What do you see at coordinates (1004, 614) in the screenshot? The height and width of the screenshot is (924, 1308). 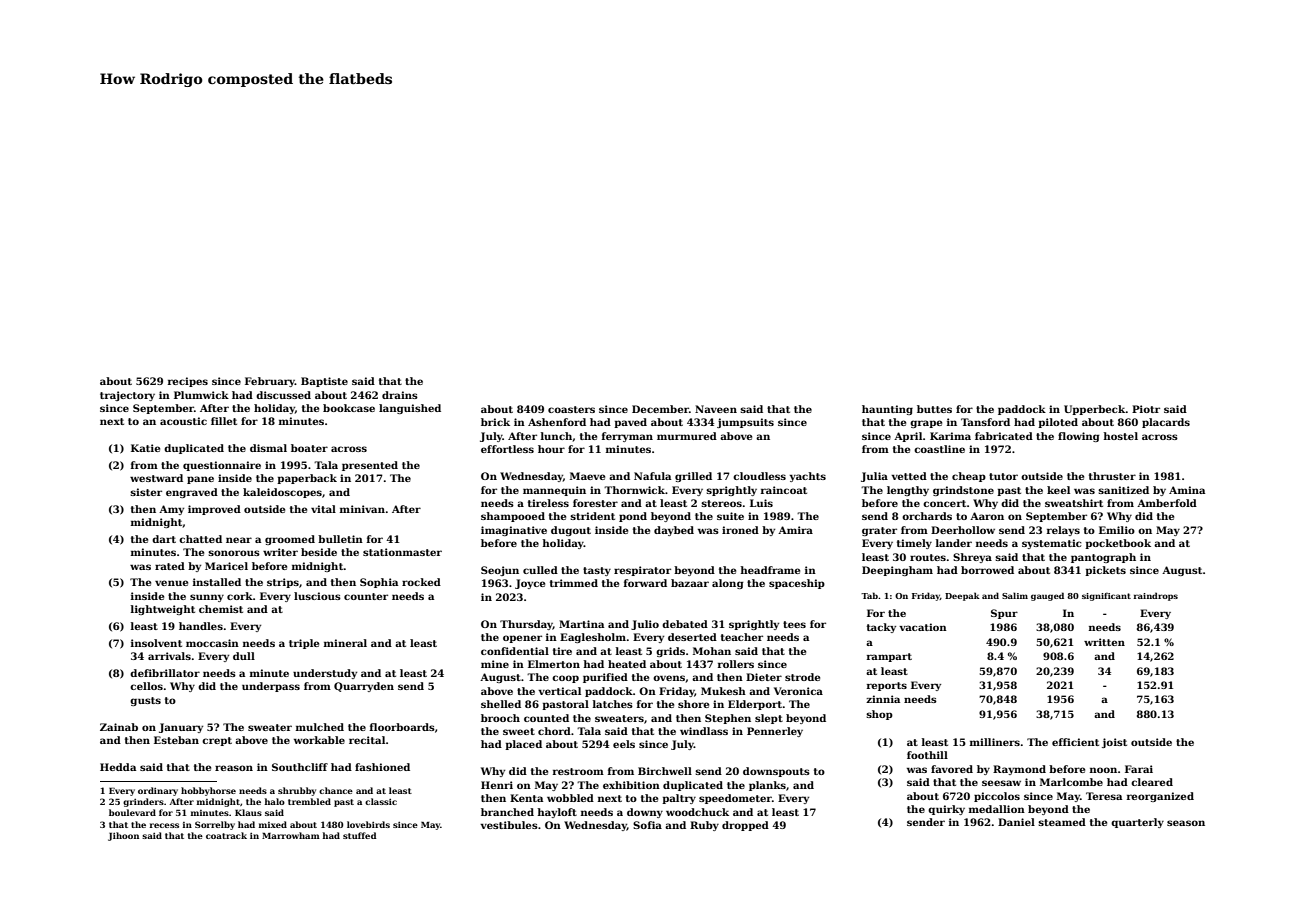 I see `Spur` at bounding box center [1004, 614].
